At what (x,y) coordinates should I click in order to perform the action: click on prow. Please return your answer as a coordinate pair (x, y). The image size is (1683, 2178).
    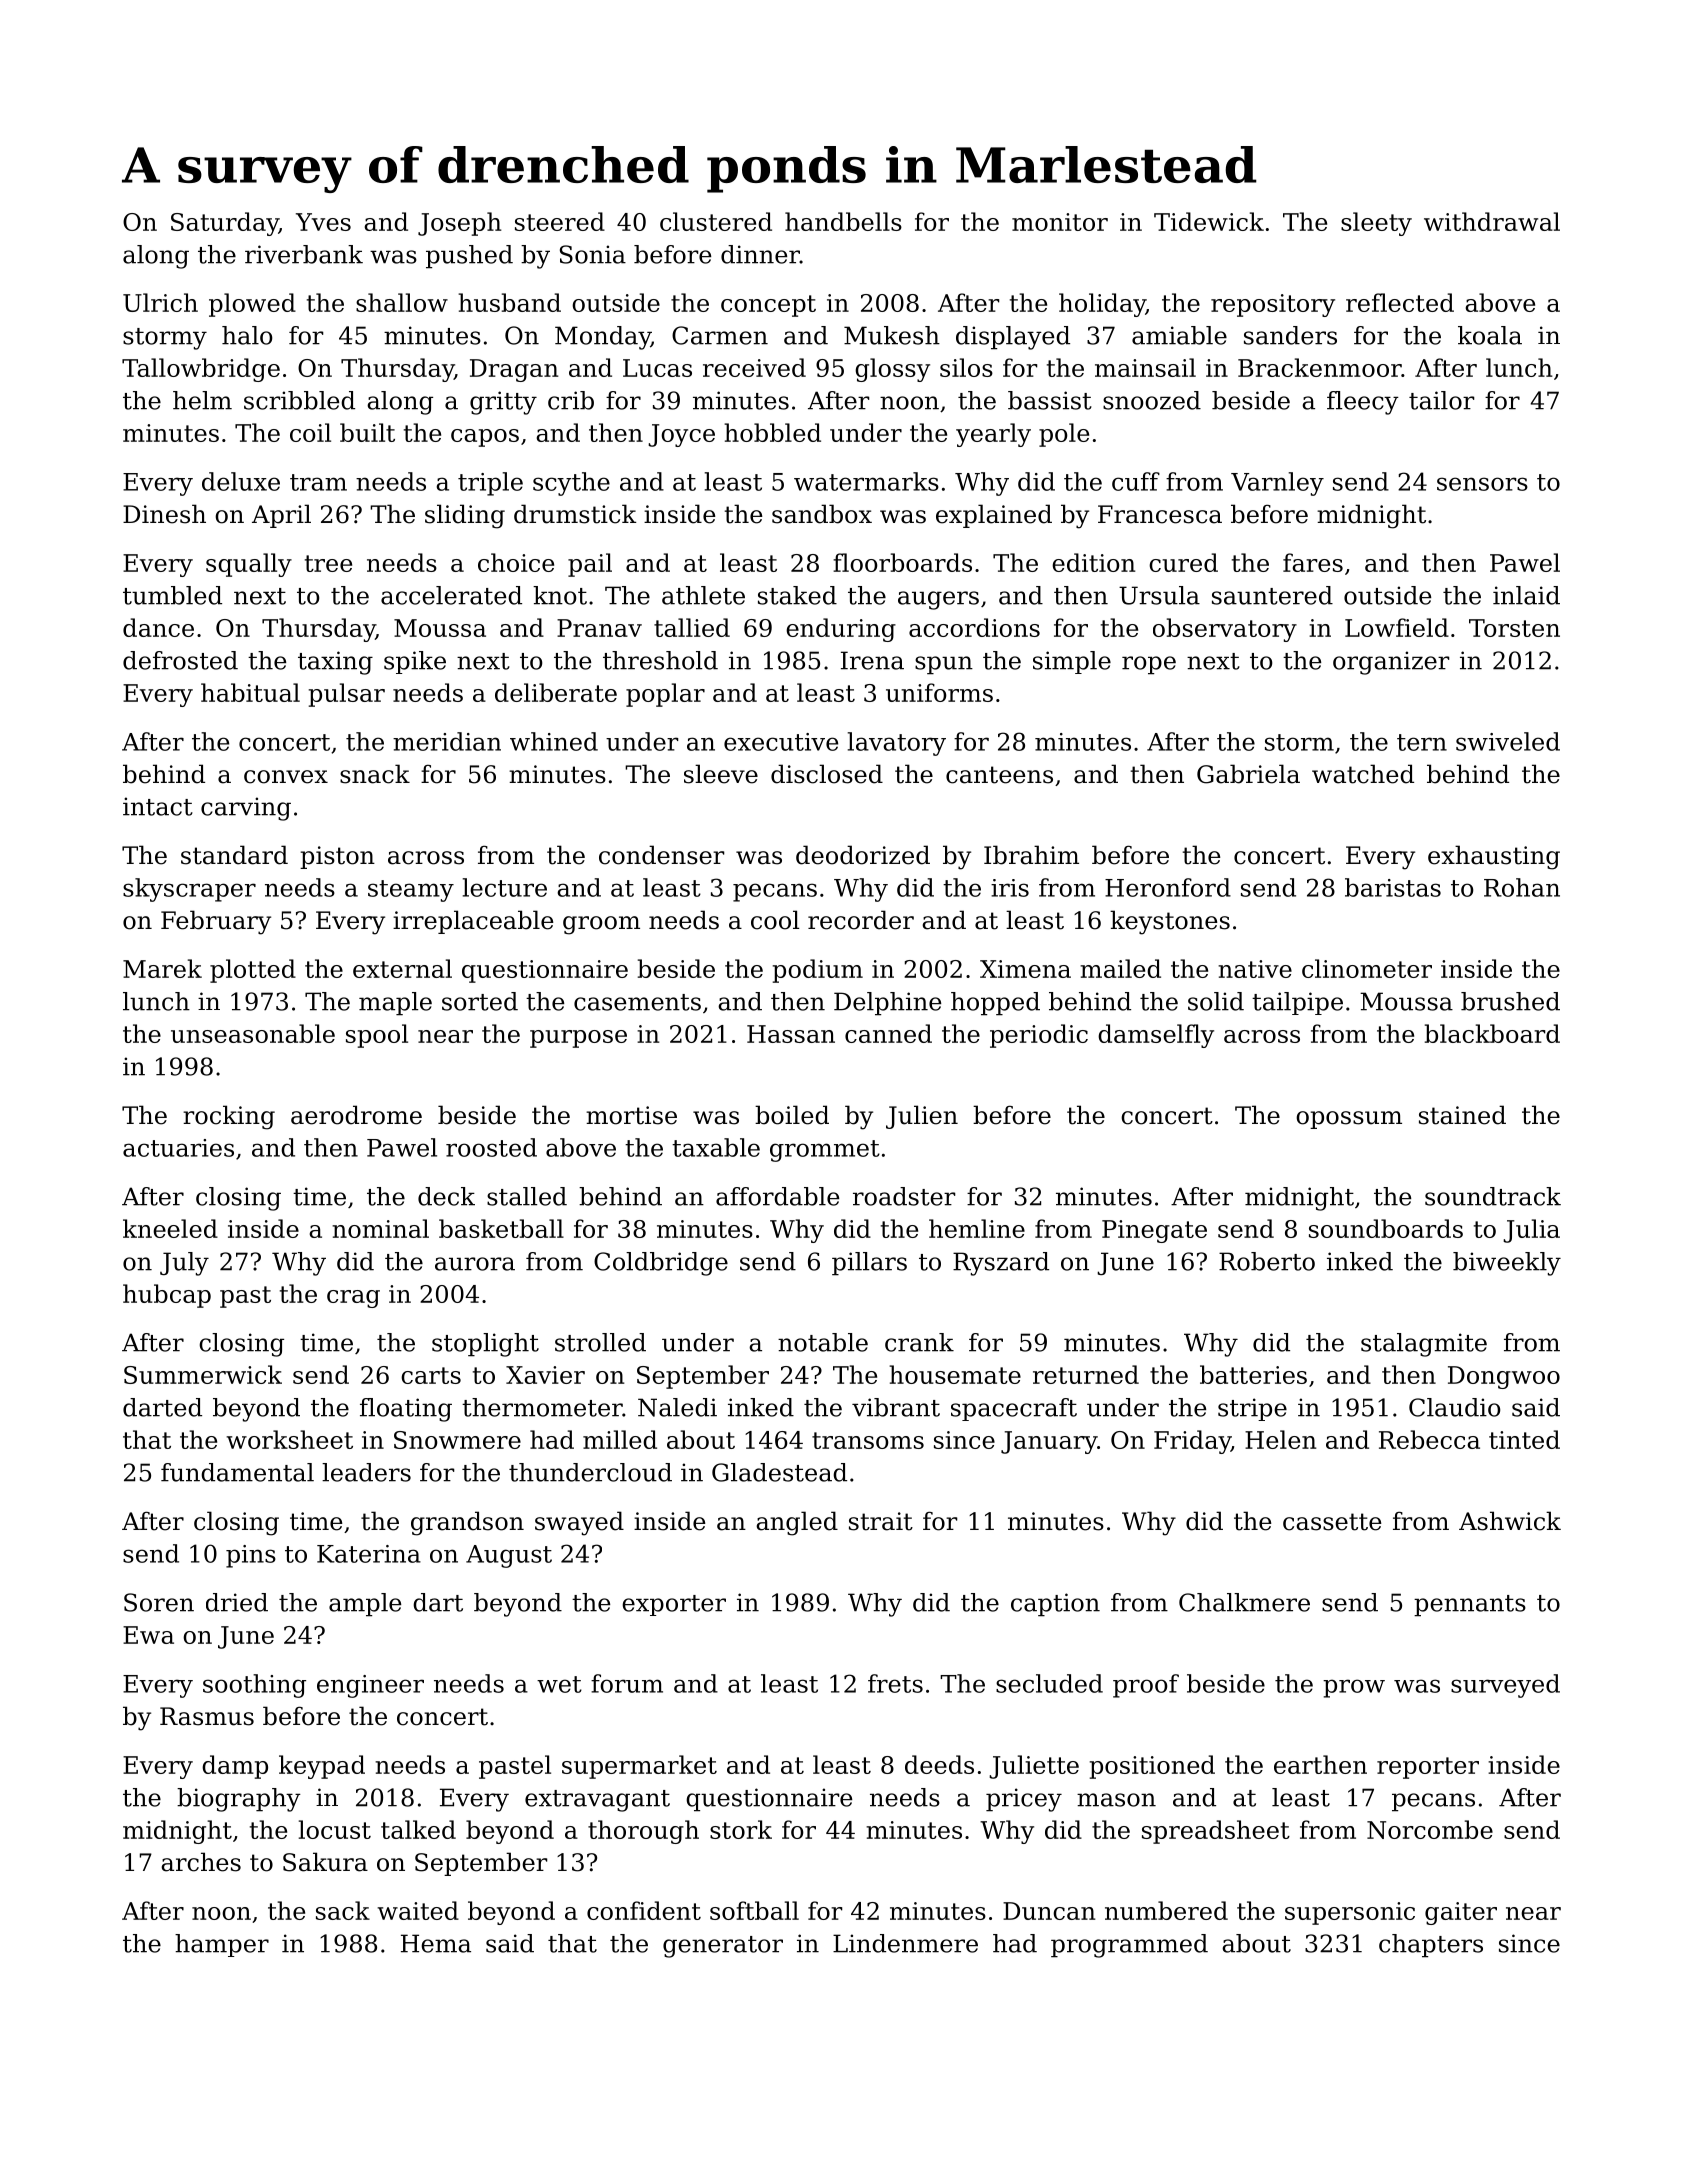
    Looking at the image, I should click on (1354, 1688).
